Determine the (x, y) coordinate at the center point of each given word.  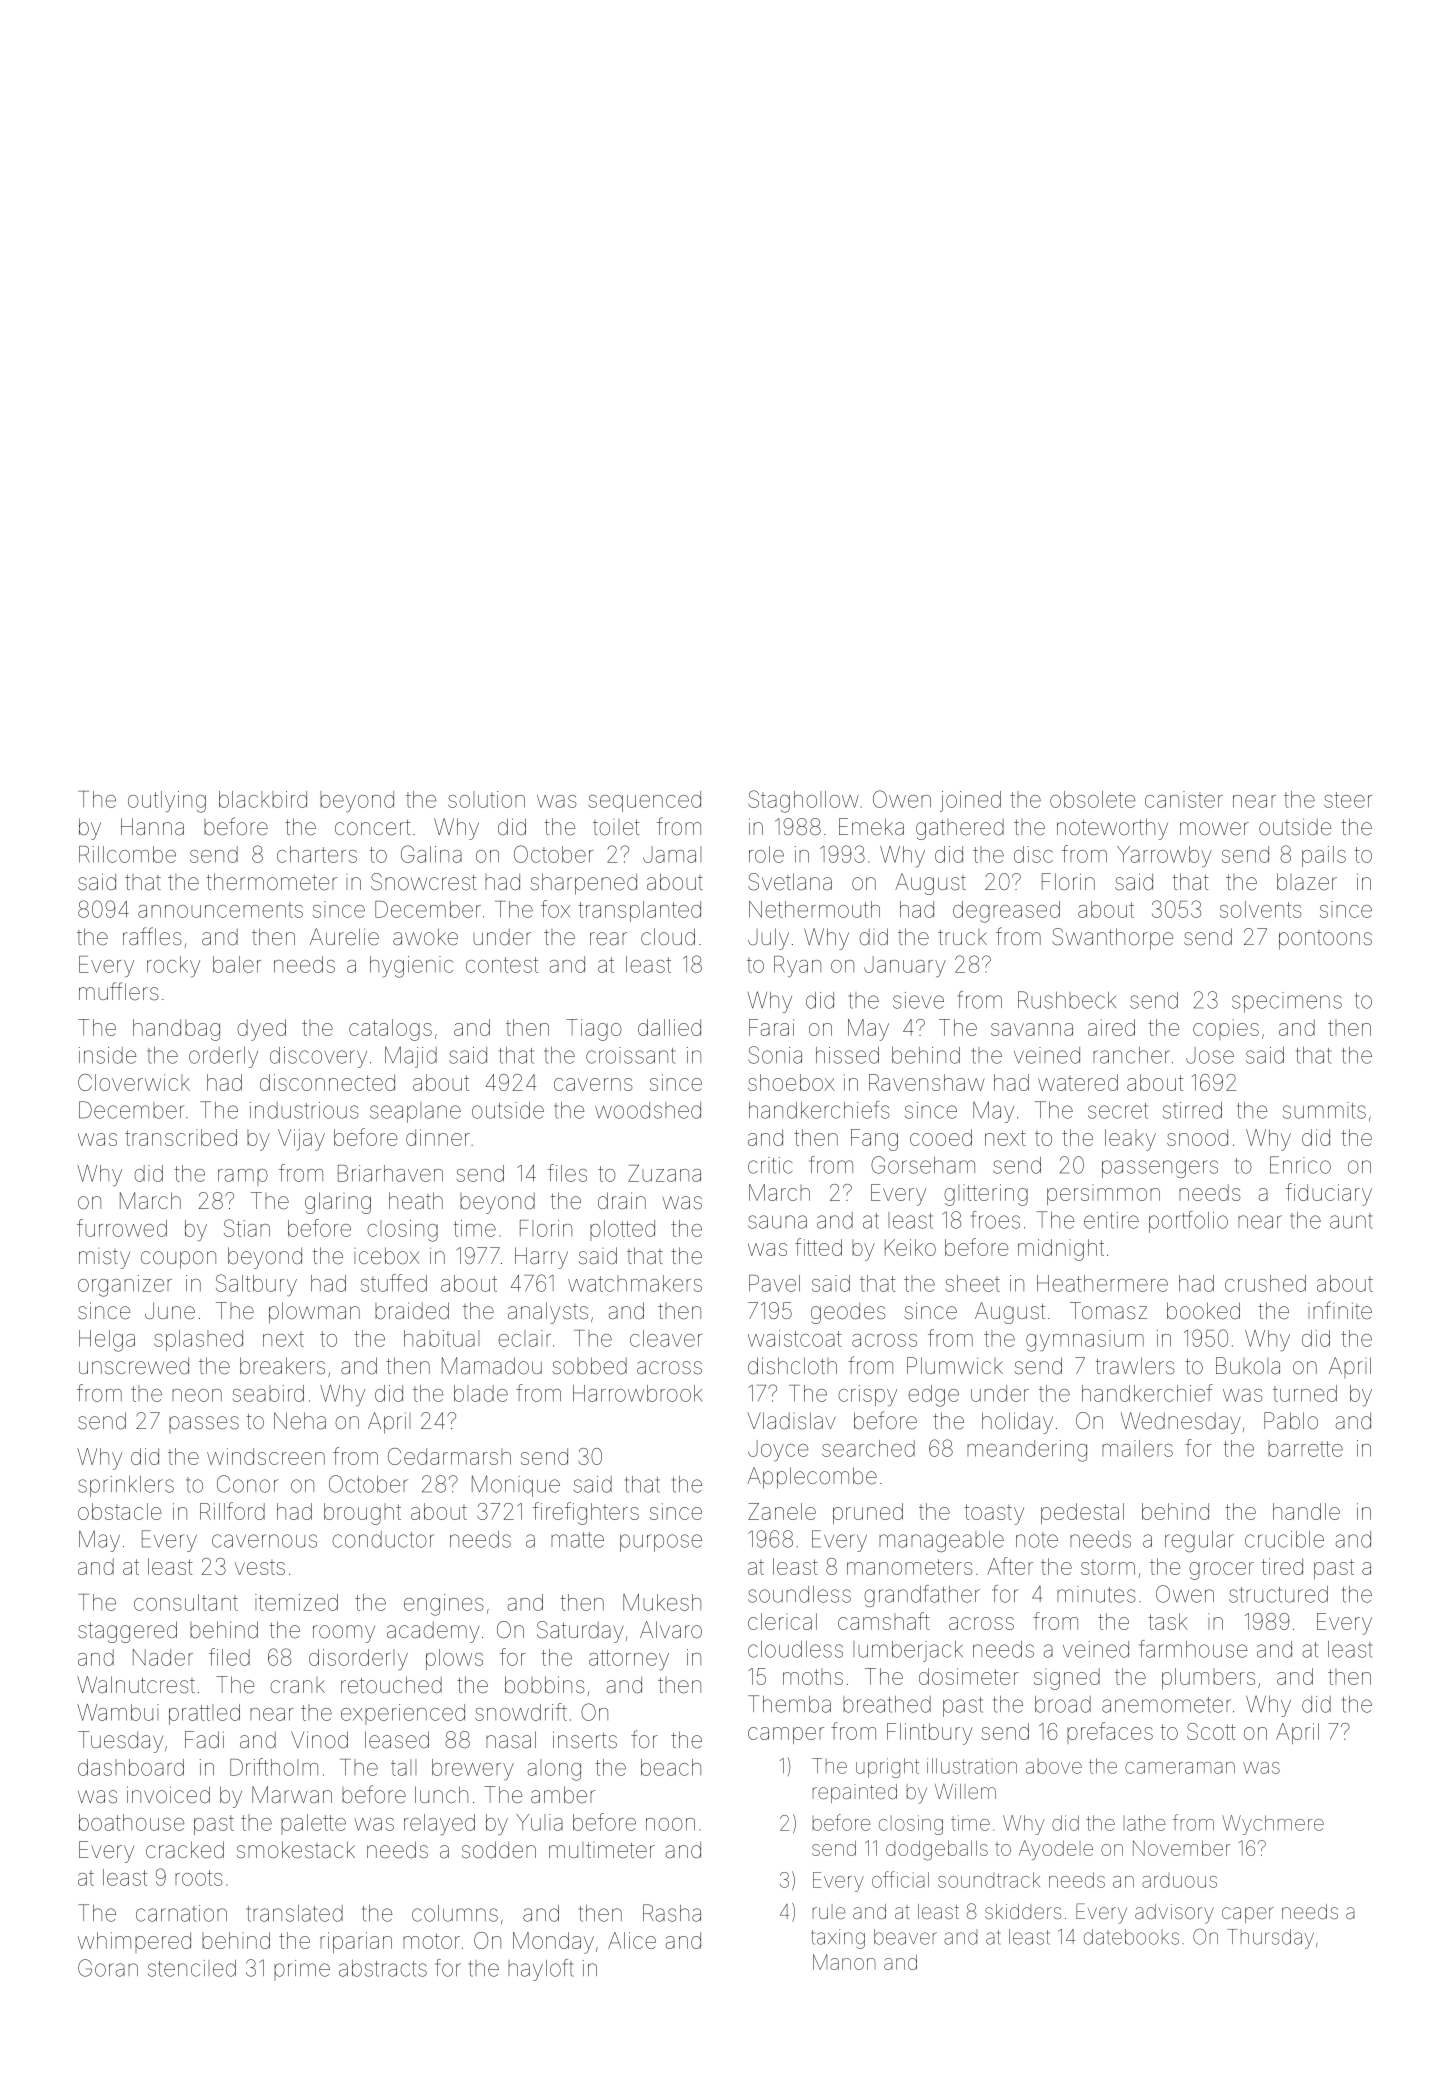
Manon (844, 1962)
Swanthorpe (1112, 939)
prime (302, 1970)
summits (1324, 1110)
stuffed (394, 1283)
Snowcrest (424, 882)
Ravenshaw (927, 1082)
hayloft (540, 1970)
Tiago (594, 1030)
